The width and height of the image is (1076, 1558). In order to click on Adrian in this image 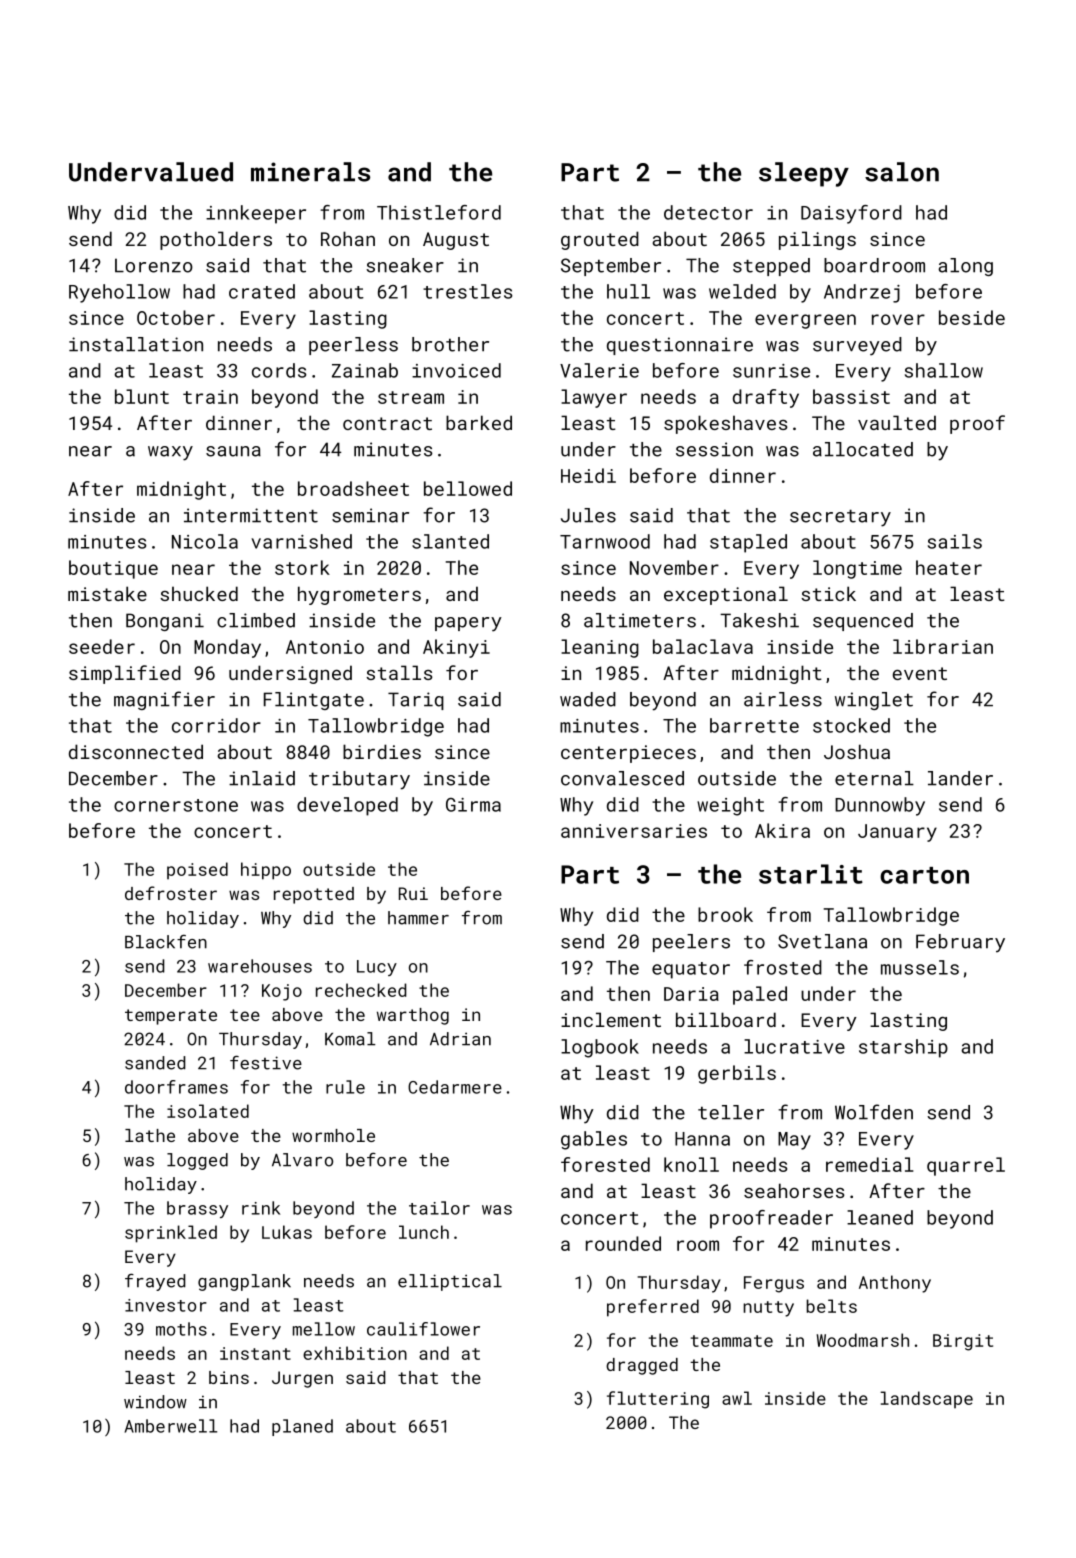, I will do `click(460, 1039)`.
